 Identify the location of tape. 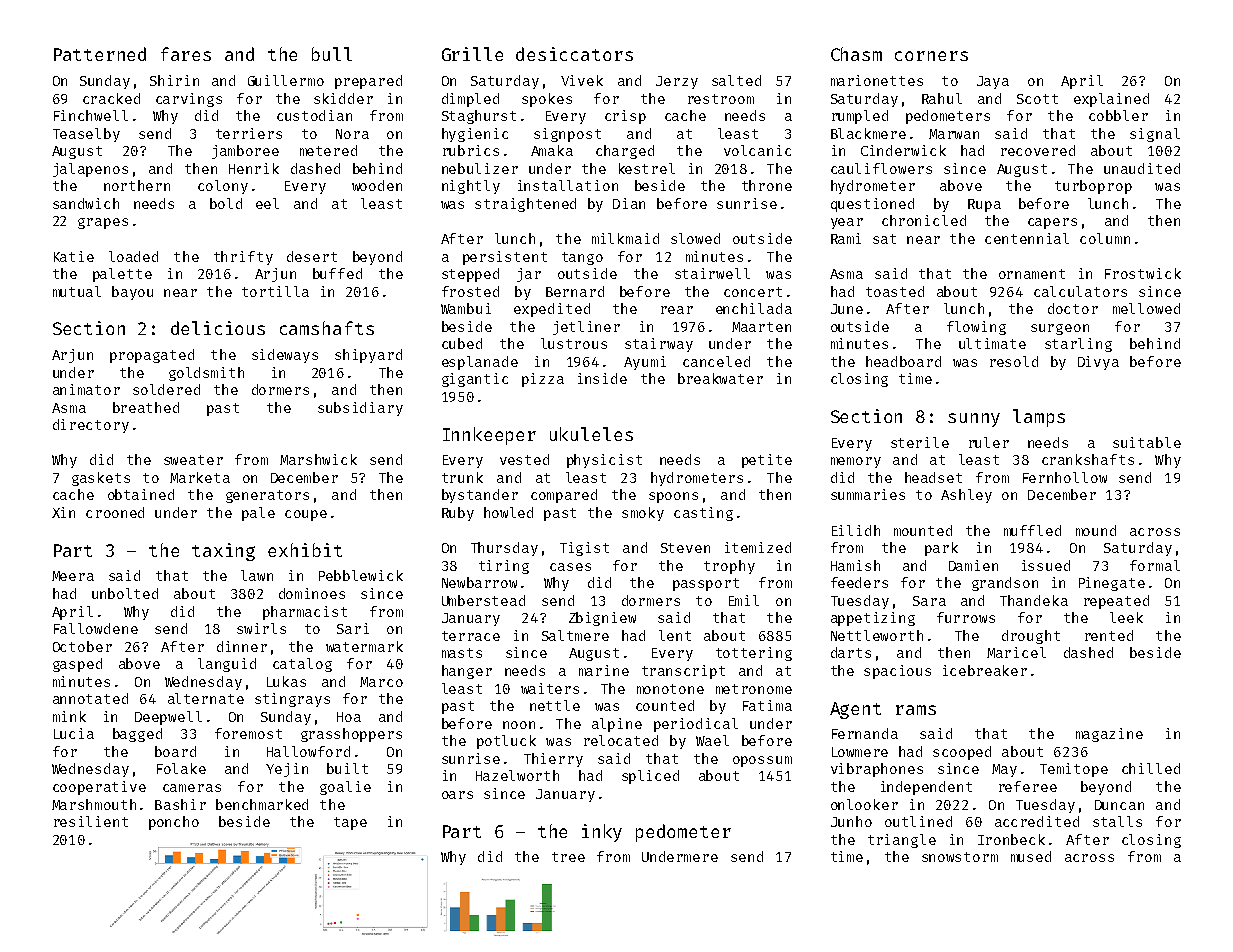
(350, 823).
